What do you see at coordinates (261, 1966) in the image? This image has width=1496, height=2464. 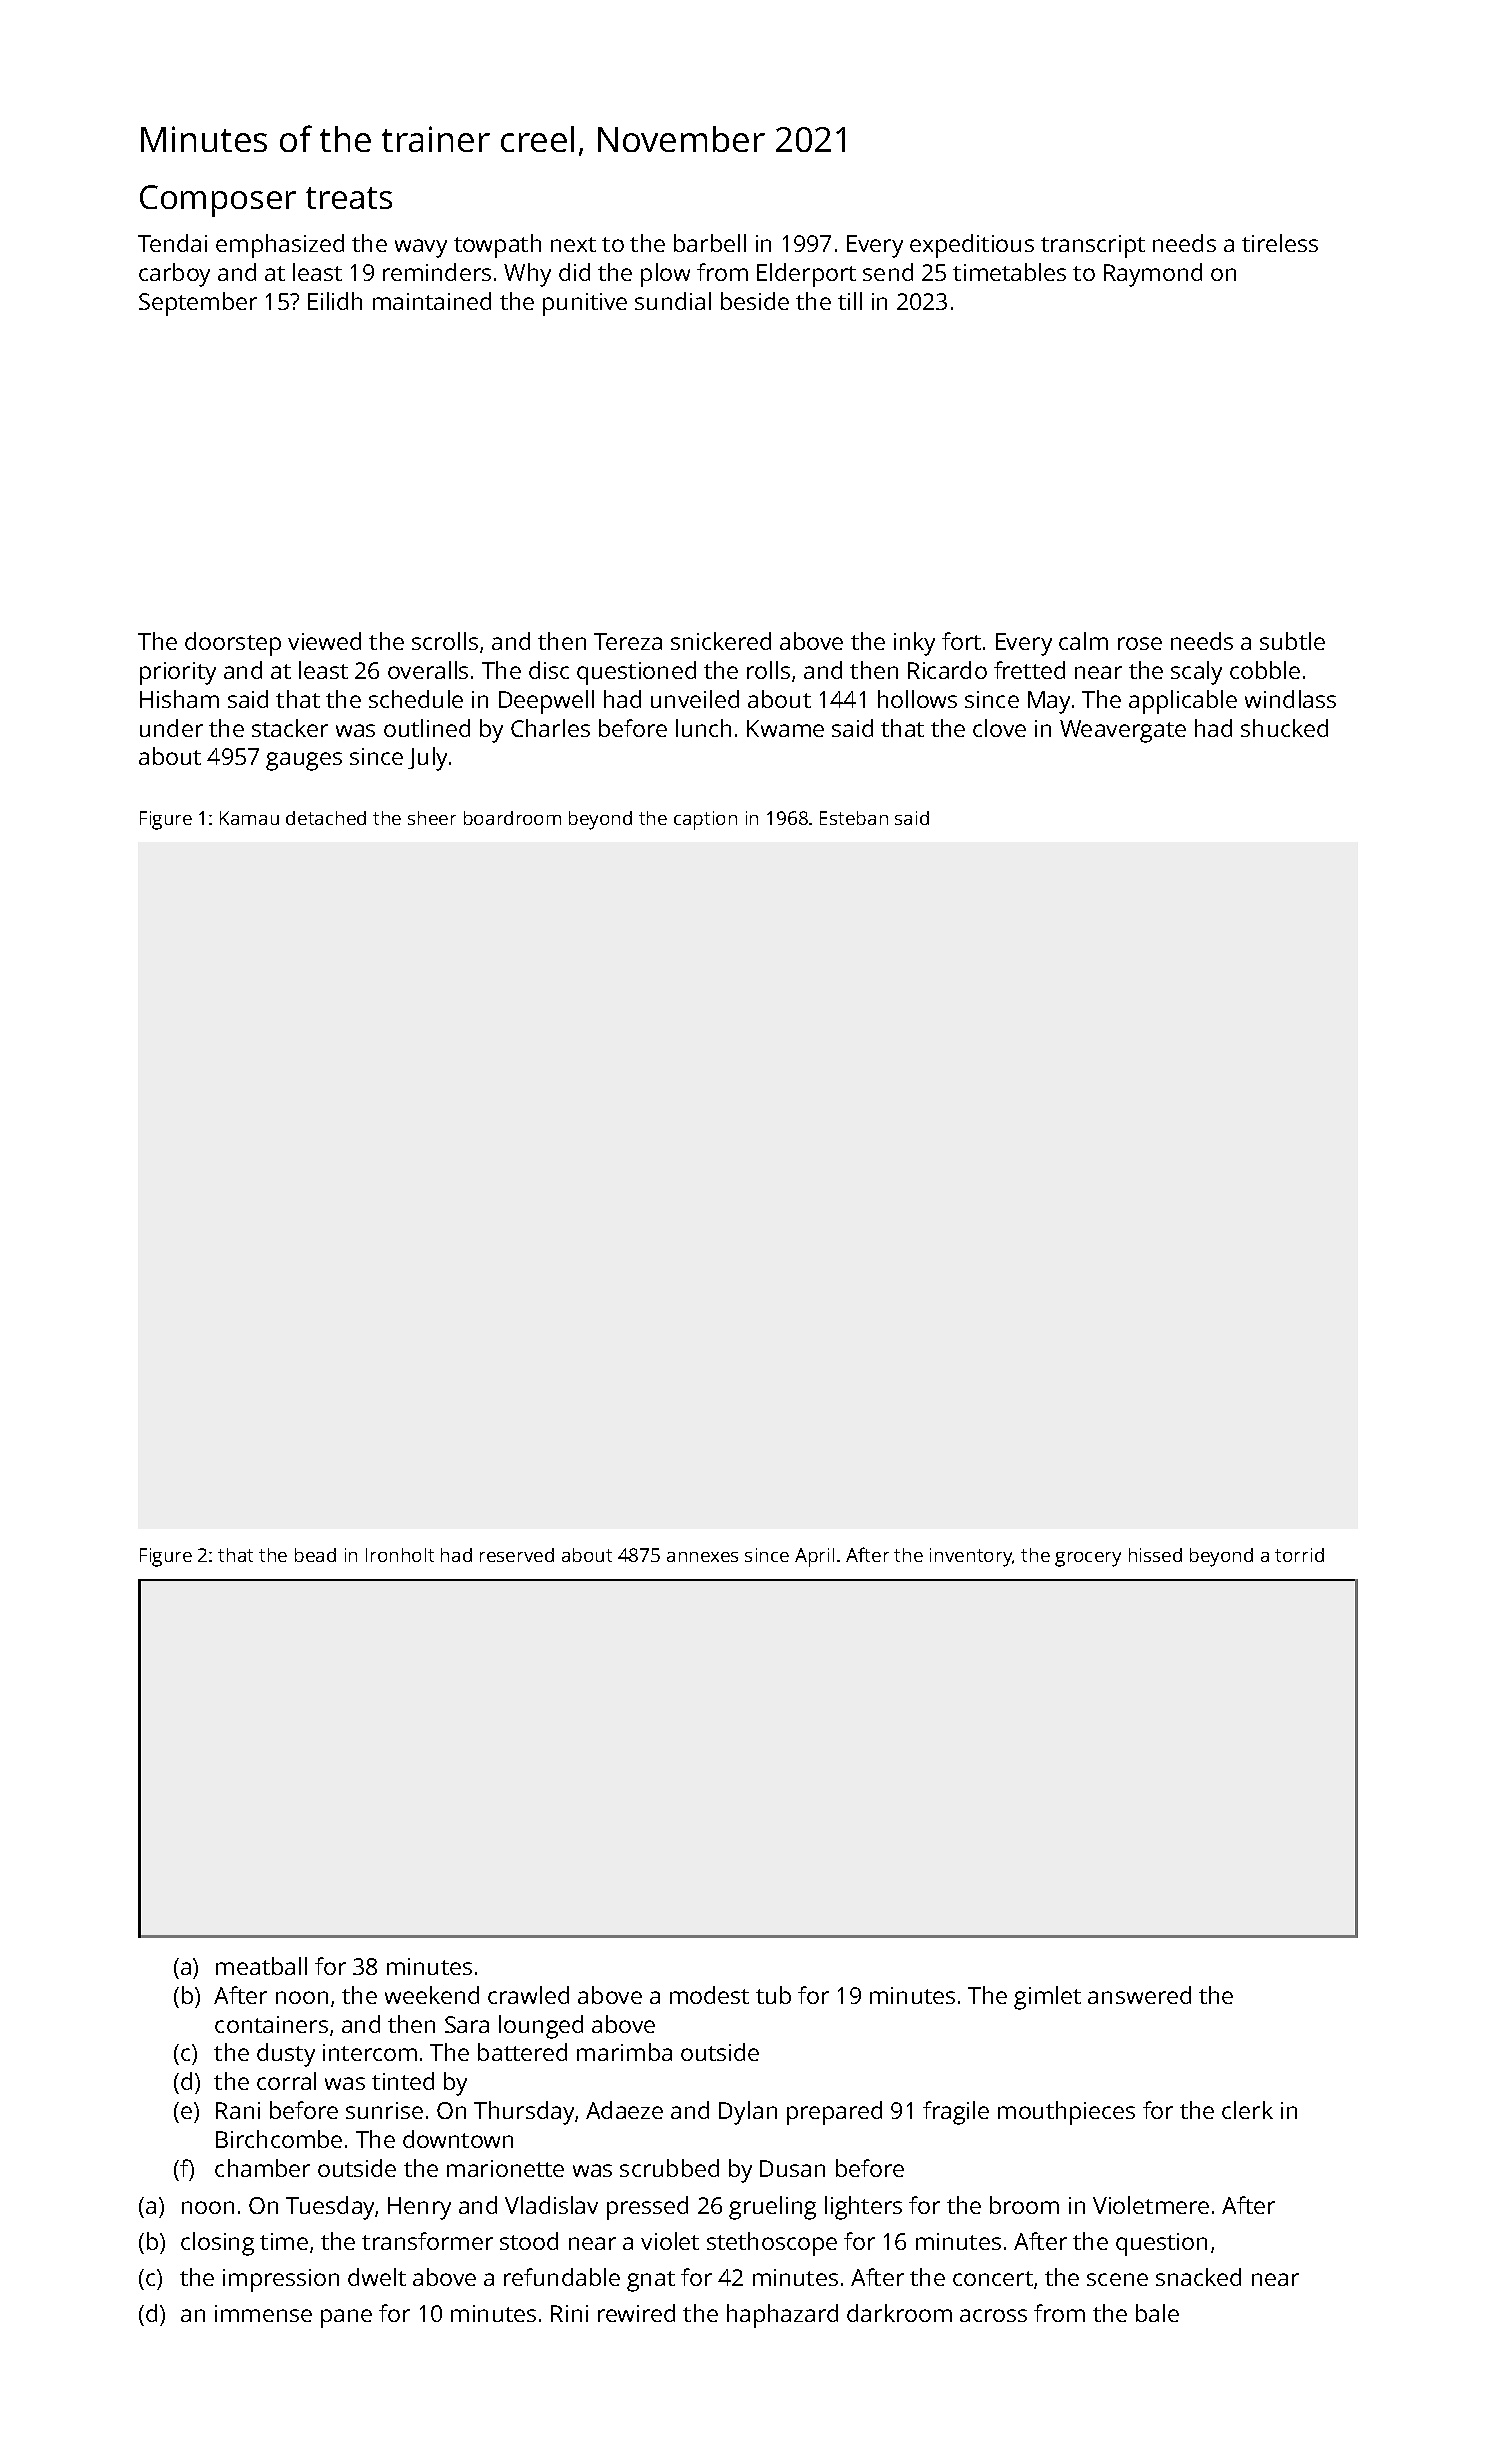 I see `meatball` at bounding box center [261, 1966].
